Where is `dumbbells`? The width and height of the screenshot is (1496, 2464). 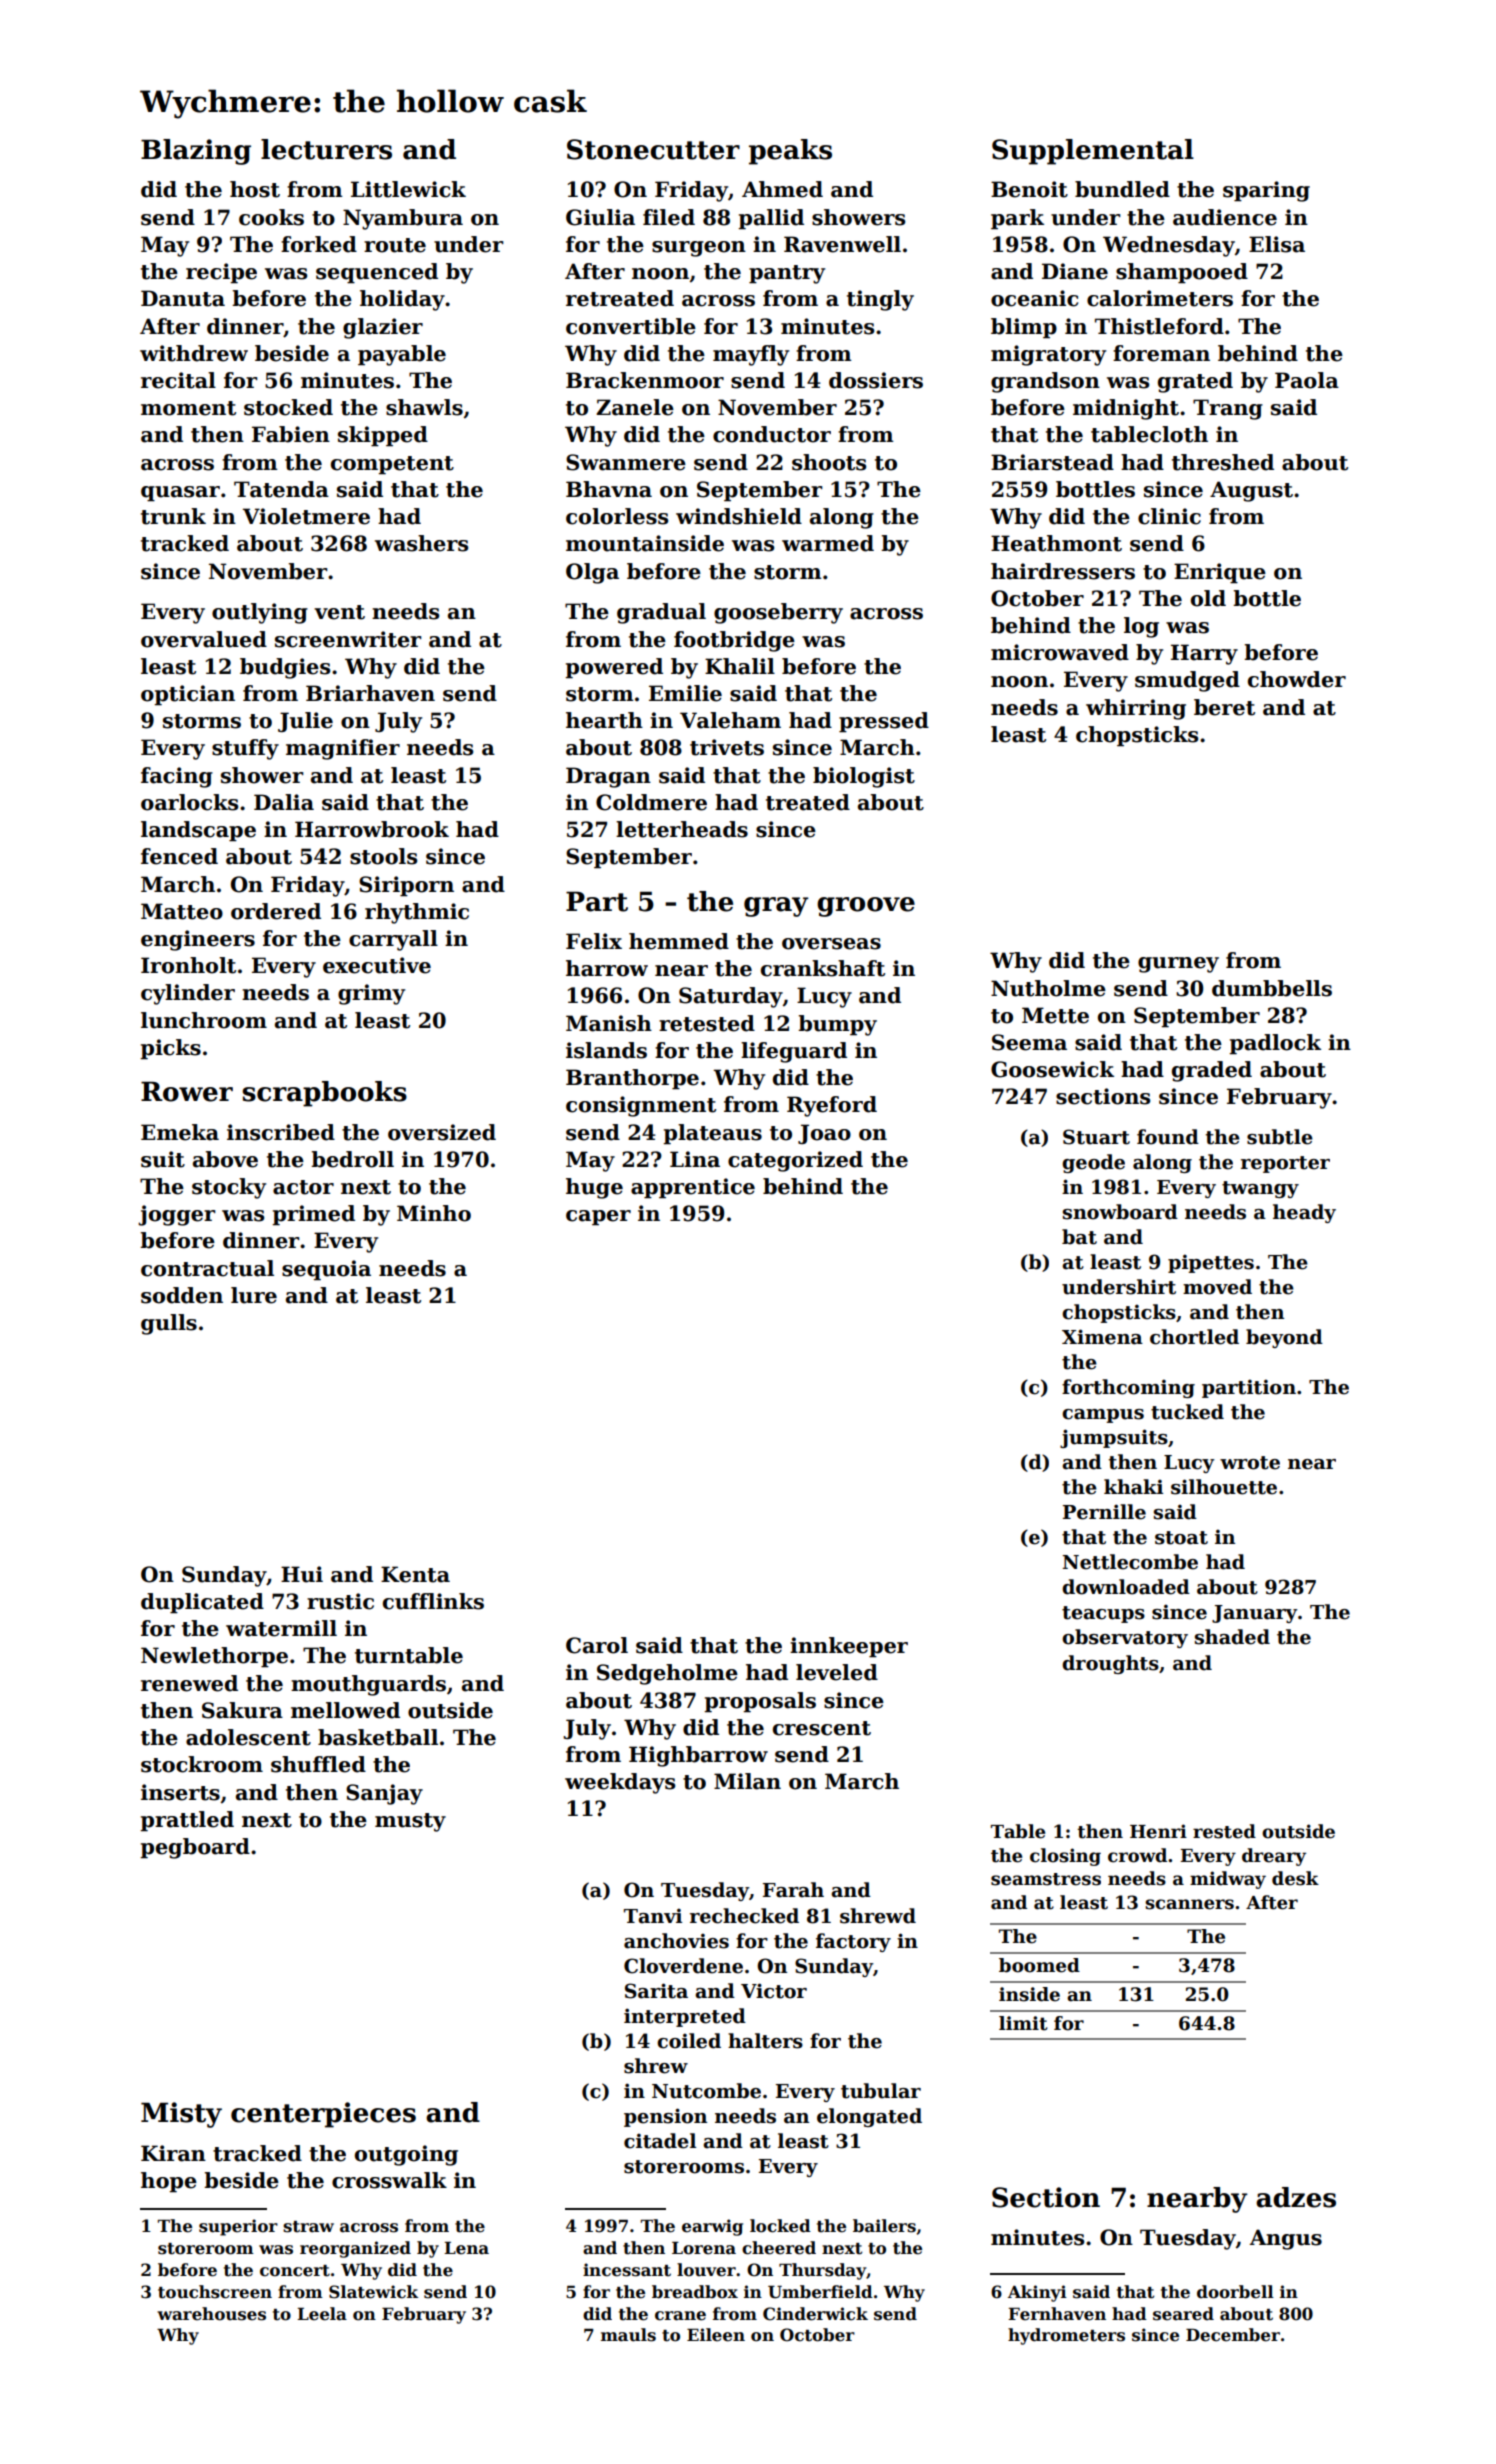
dumbbells is located at coordinates (1272, 988).
